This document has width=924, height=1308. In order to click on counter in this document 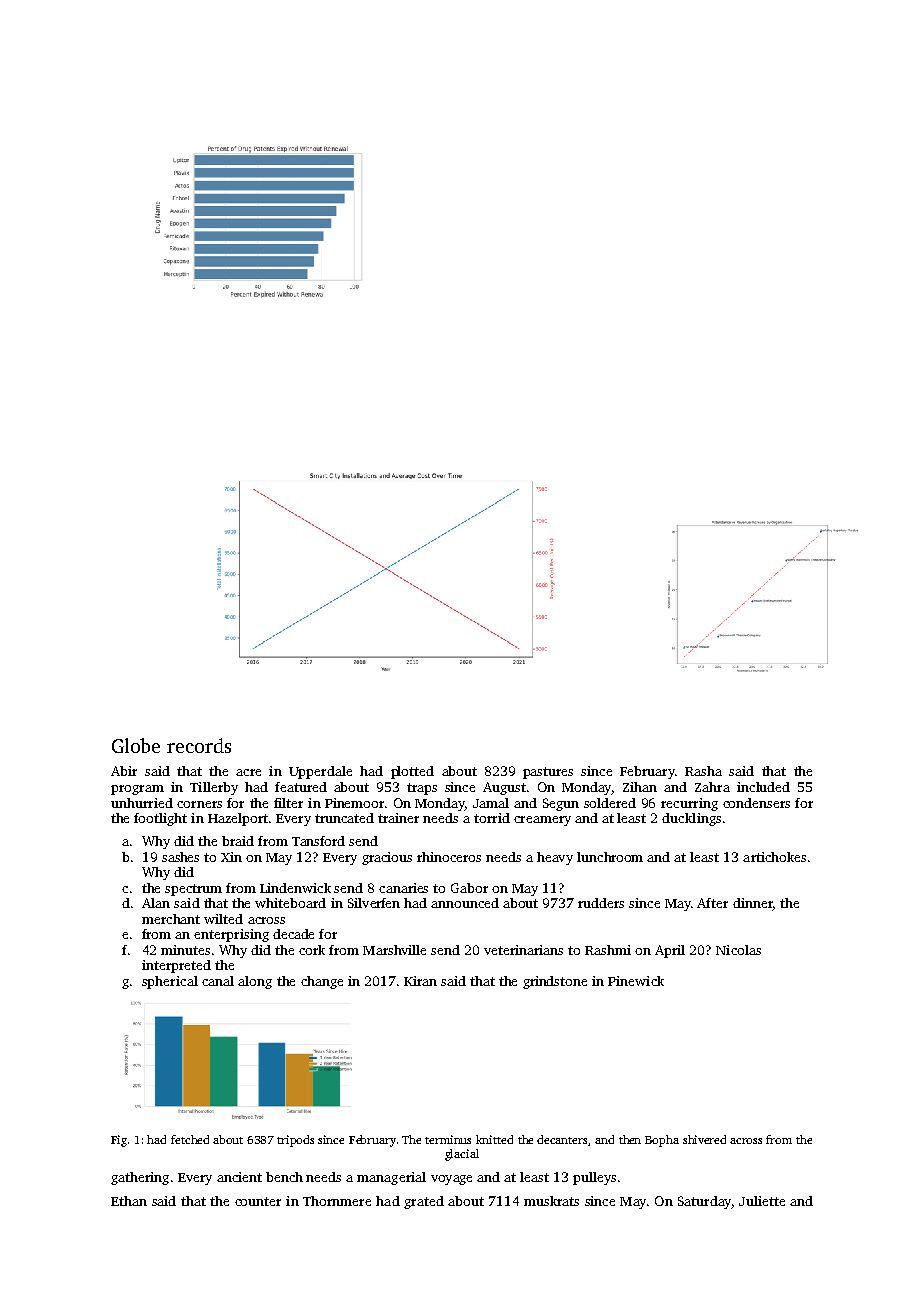, I will do `click(258, 1201)`.
